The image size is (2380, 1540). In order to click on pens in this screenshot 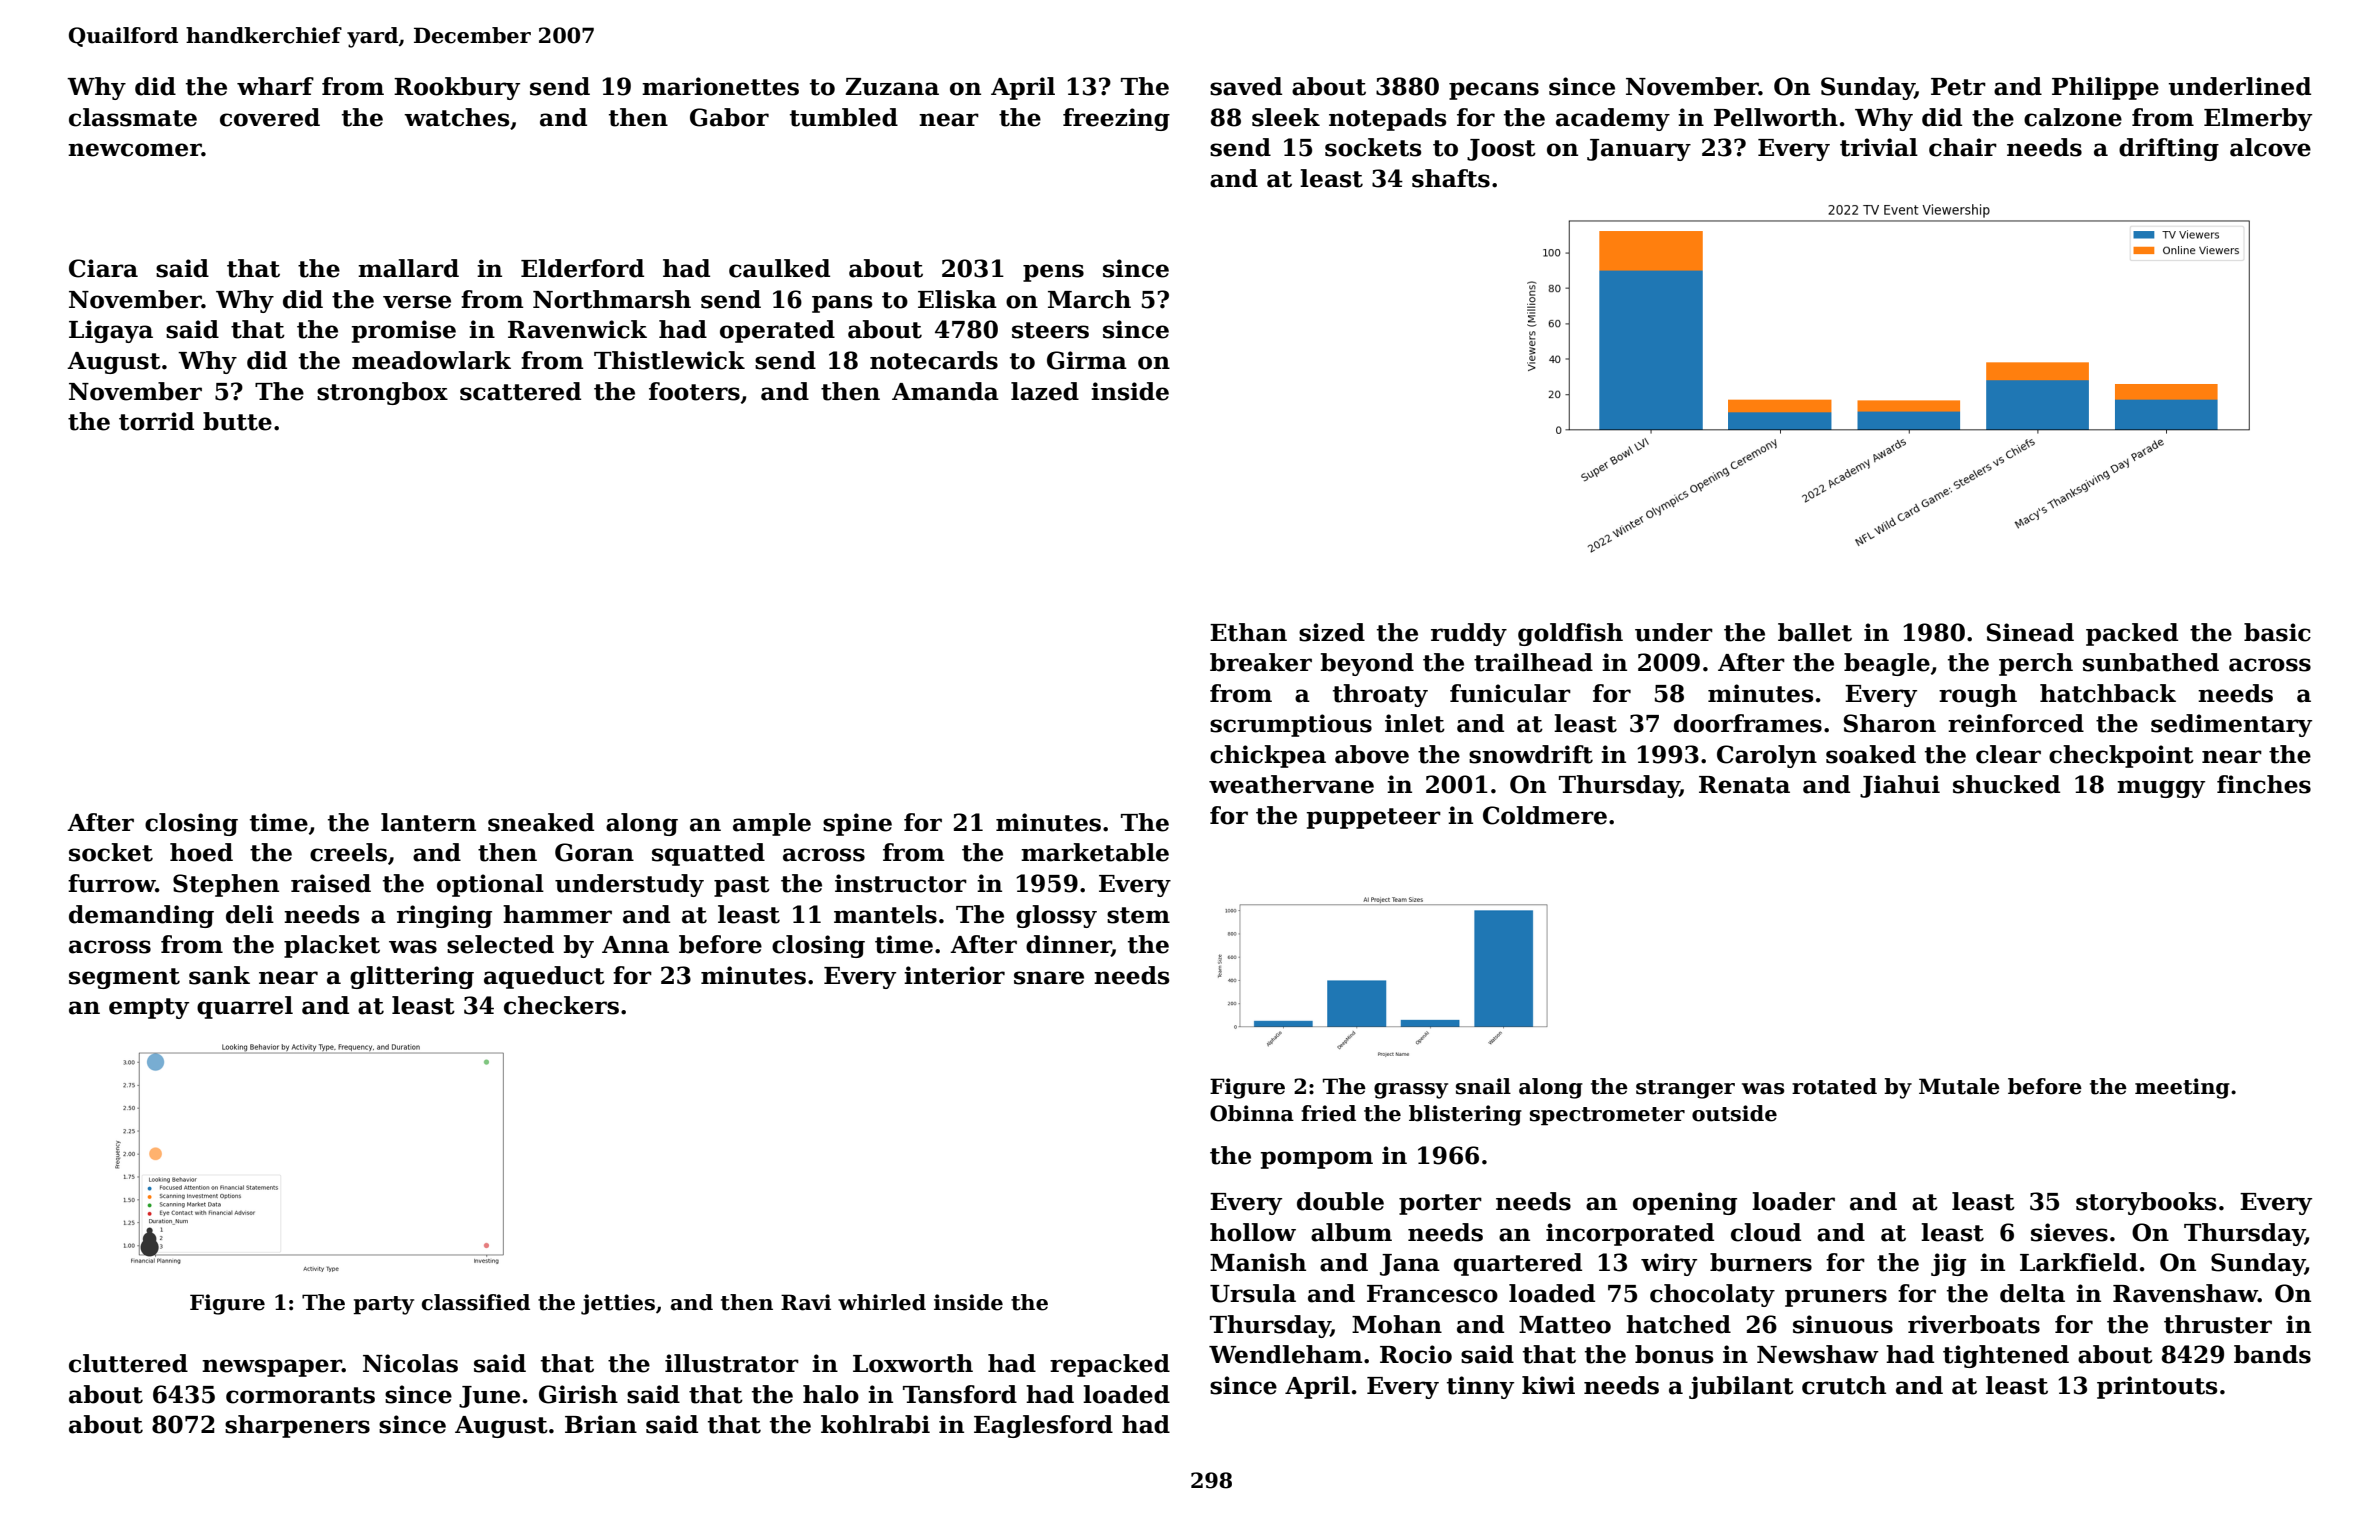, I will do `click(1053, 273)`.
